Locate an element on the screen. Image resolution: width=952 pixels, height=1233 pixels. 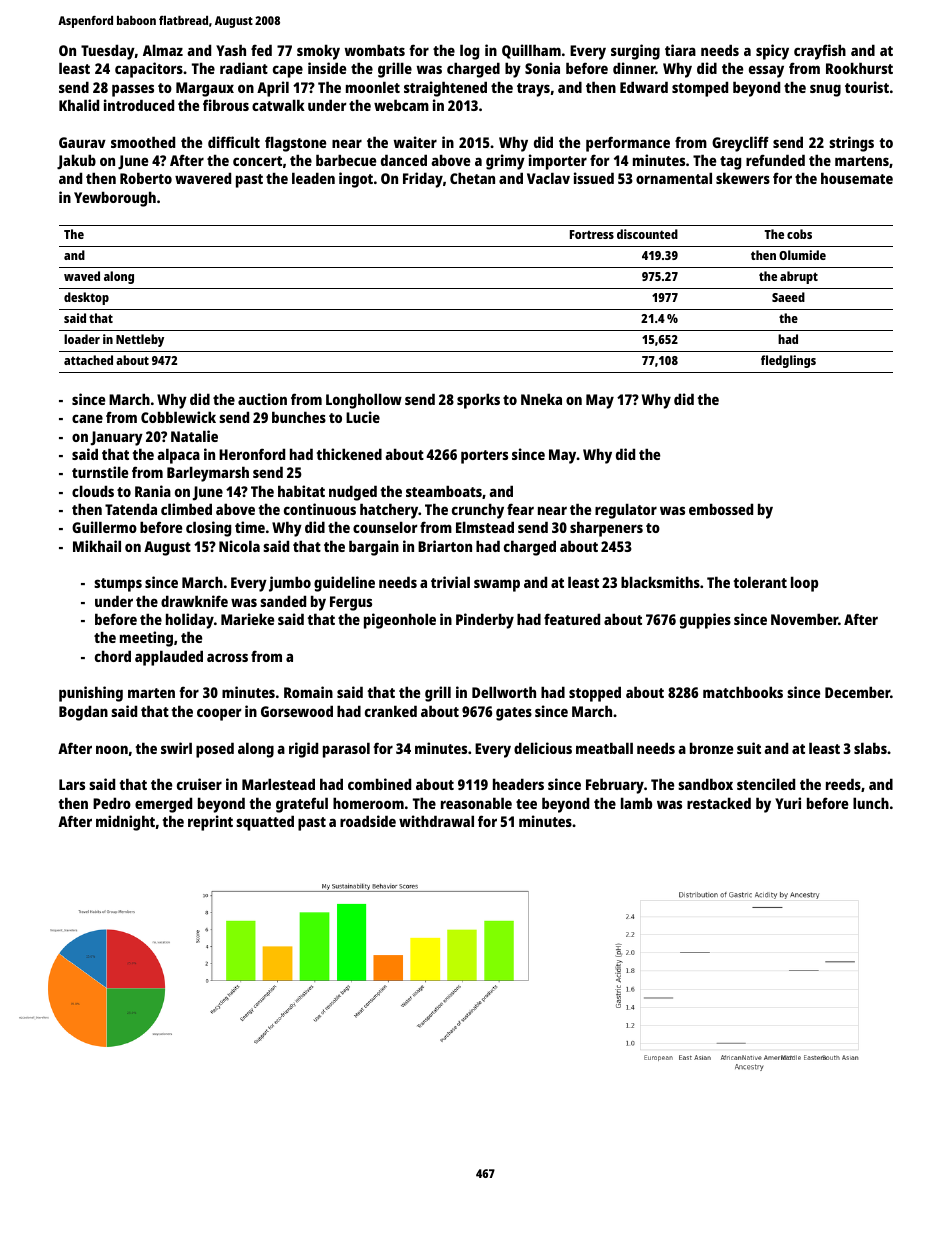
withdrawal is located at coordinates (436, 821).
